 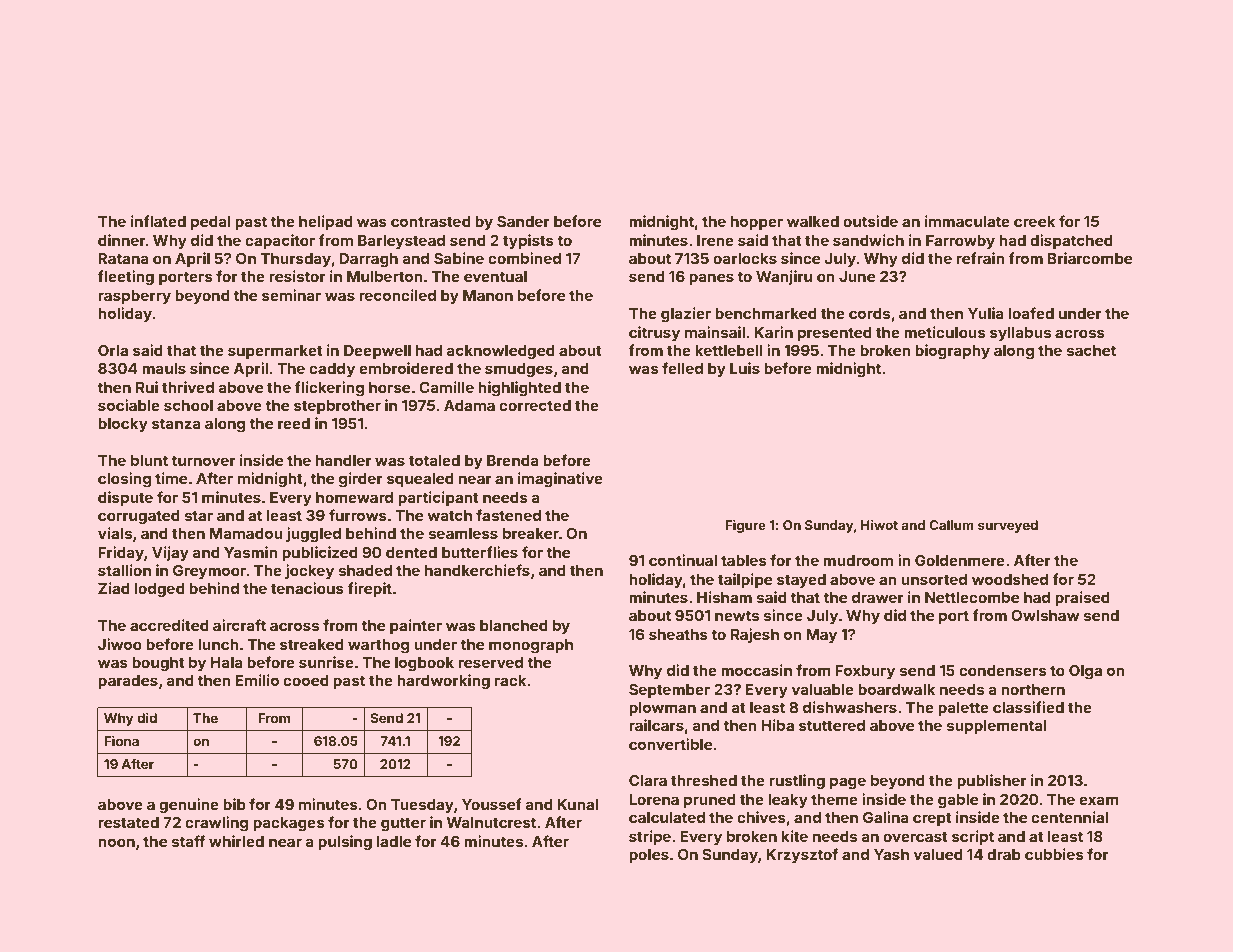 What do you see at coordinates (1091, 350) in the document?
I see `sachet` at bounding box center [1091, 350].
